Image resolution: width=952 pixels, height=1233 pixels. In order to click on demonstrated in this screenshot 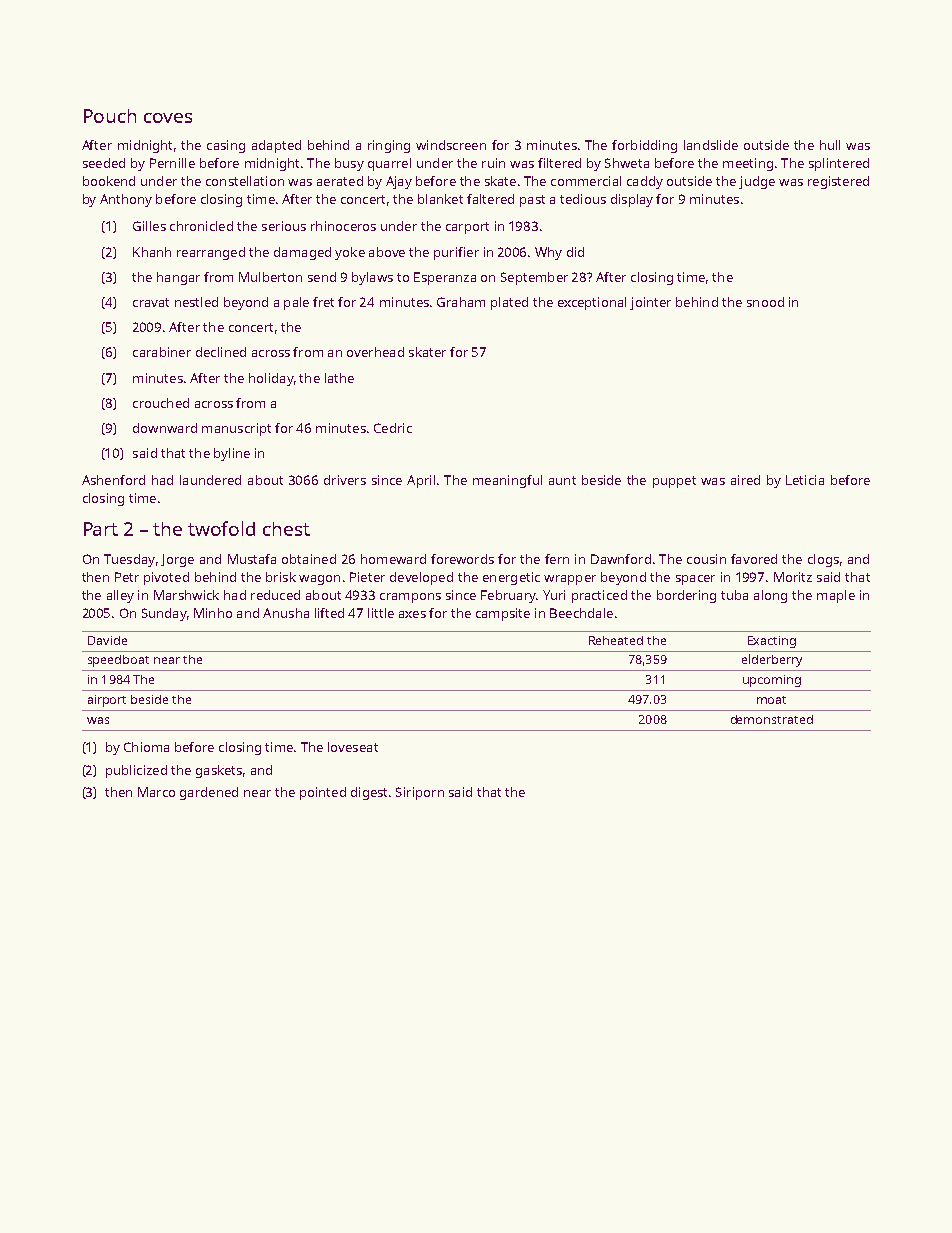, I will do `click(772, 719)`.
